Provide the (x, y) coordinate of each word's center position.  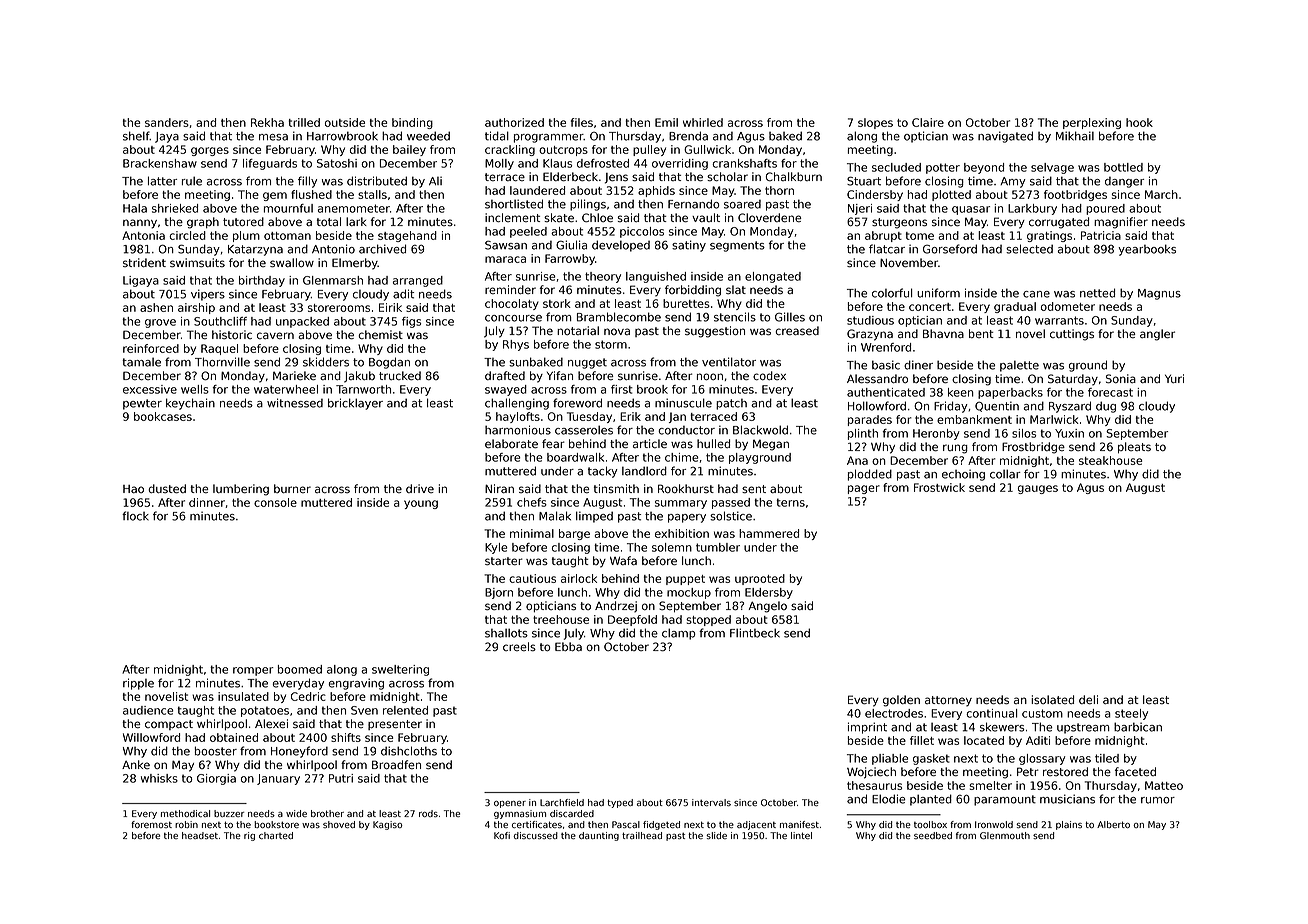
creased (797, 331)
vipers (208, 295)
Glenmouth (1005, 835)
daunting (599, 836)
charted (276, 835)
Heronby (936, 434)
